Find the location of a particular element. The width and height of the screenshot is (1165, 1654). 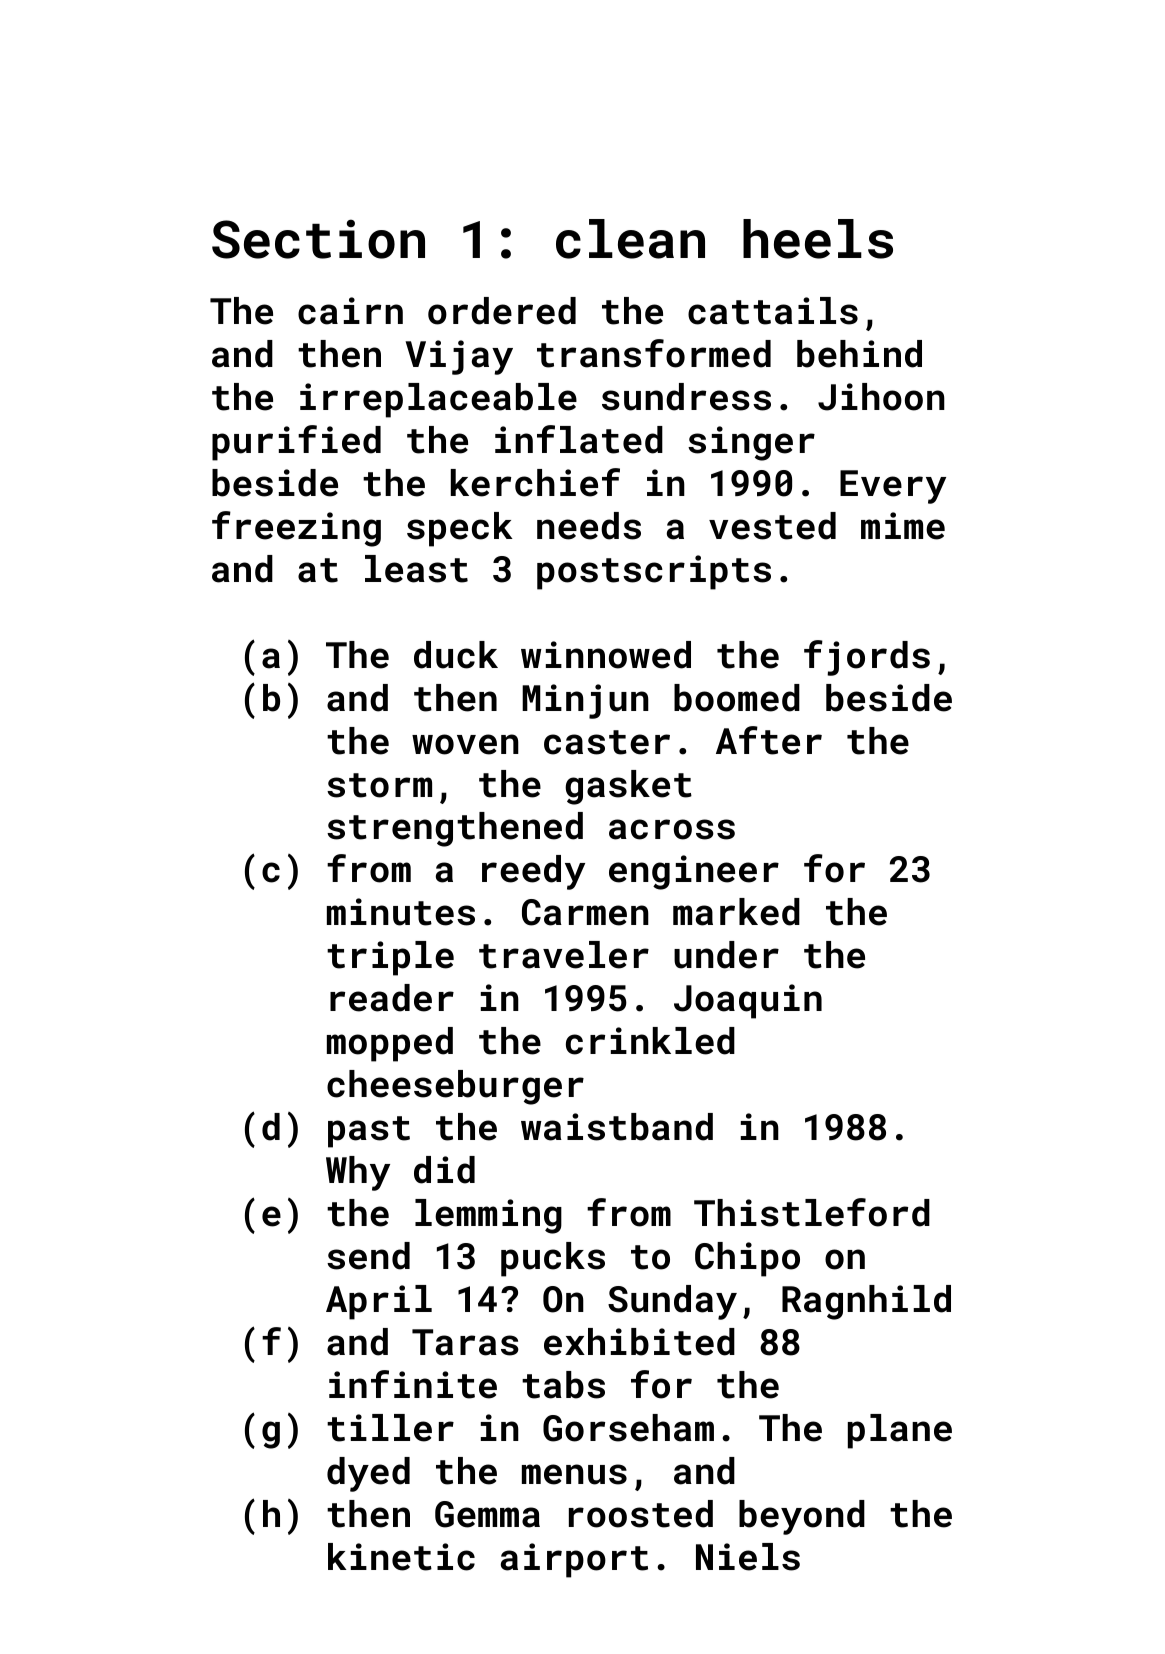

reader is located at coordinates (392, 998).
